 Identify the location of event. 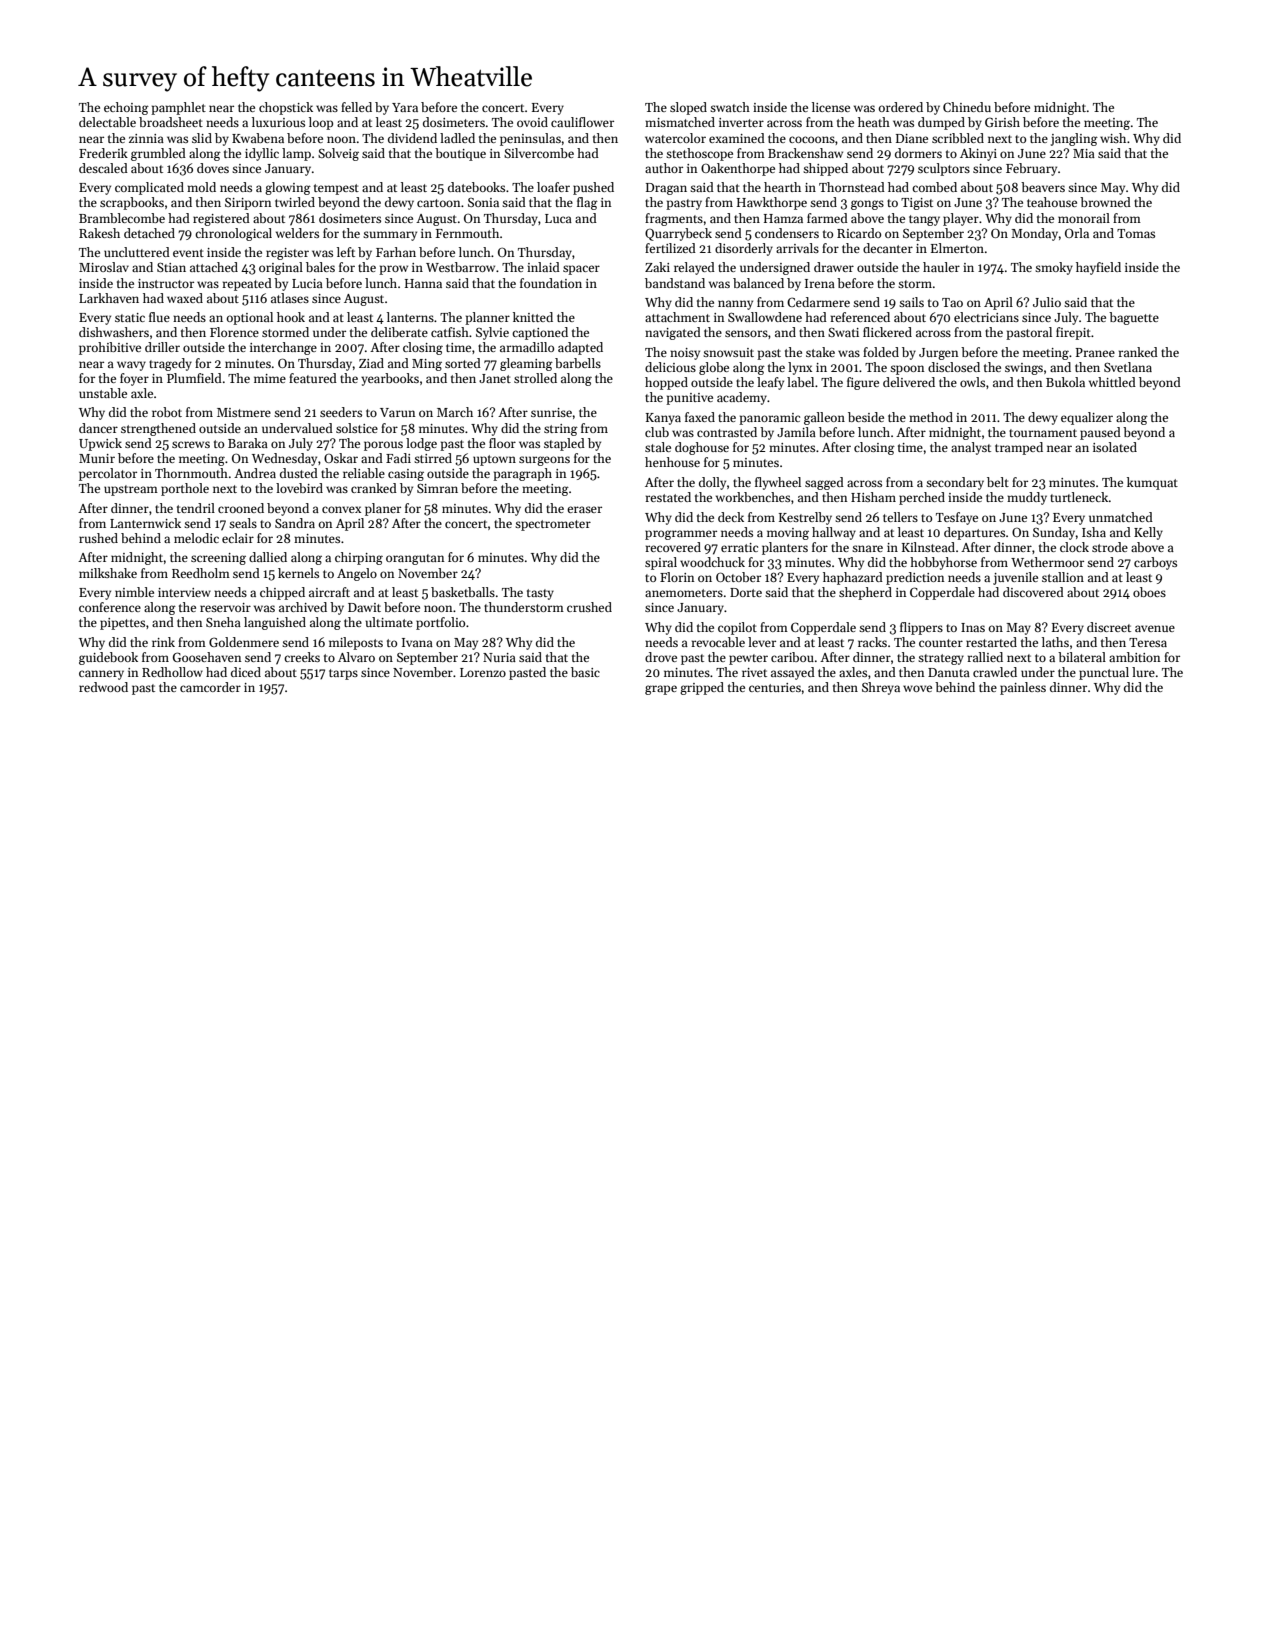
(188, 253).
